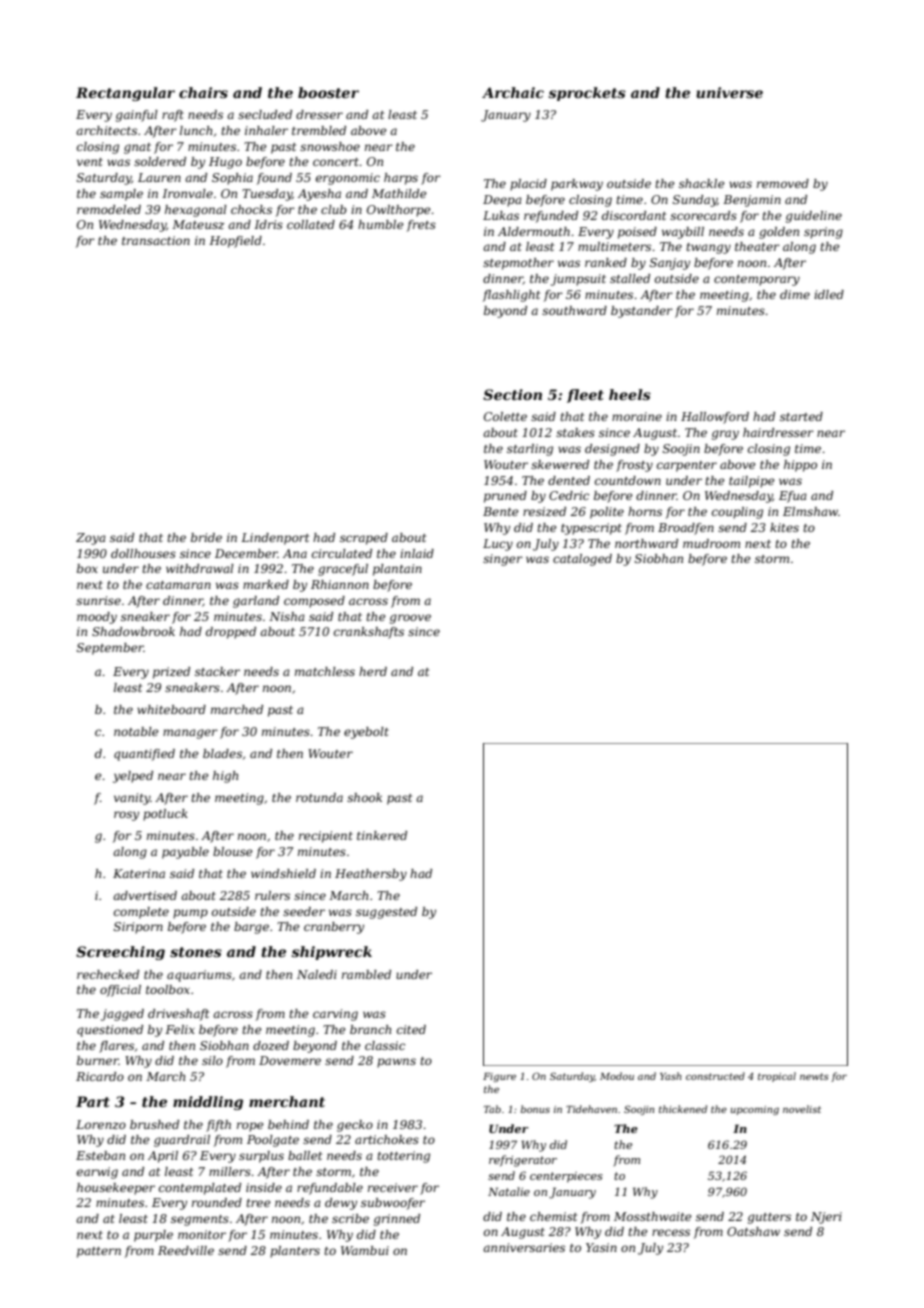  Describe the element at coordinates (121, 195) in the screenshot. I see `sample` at that location.
